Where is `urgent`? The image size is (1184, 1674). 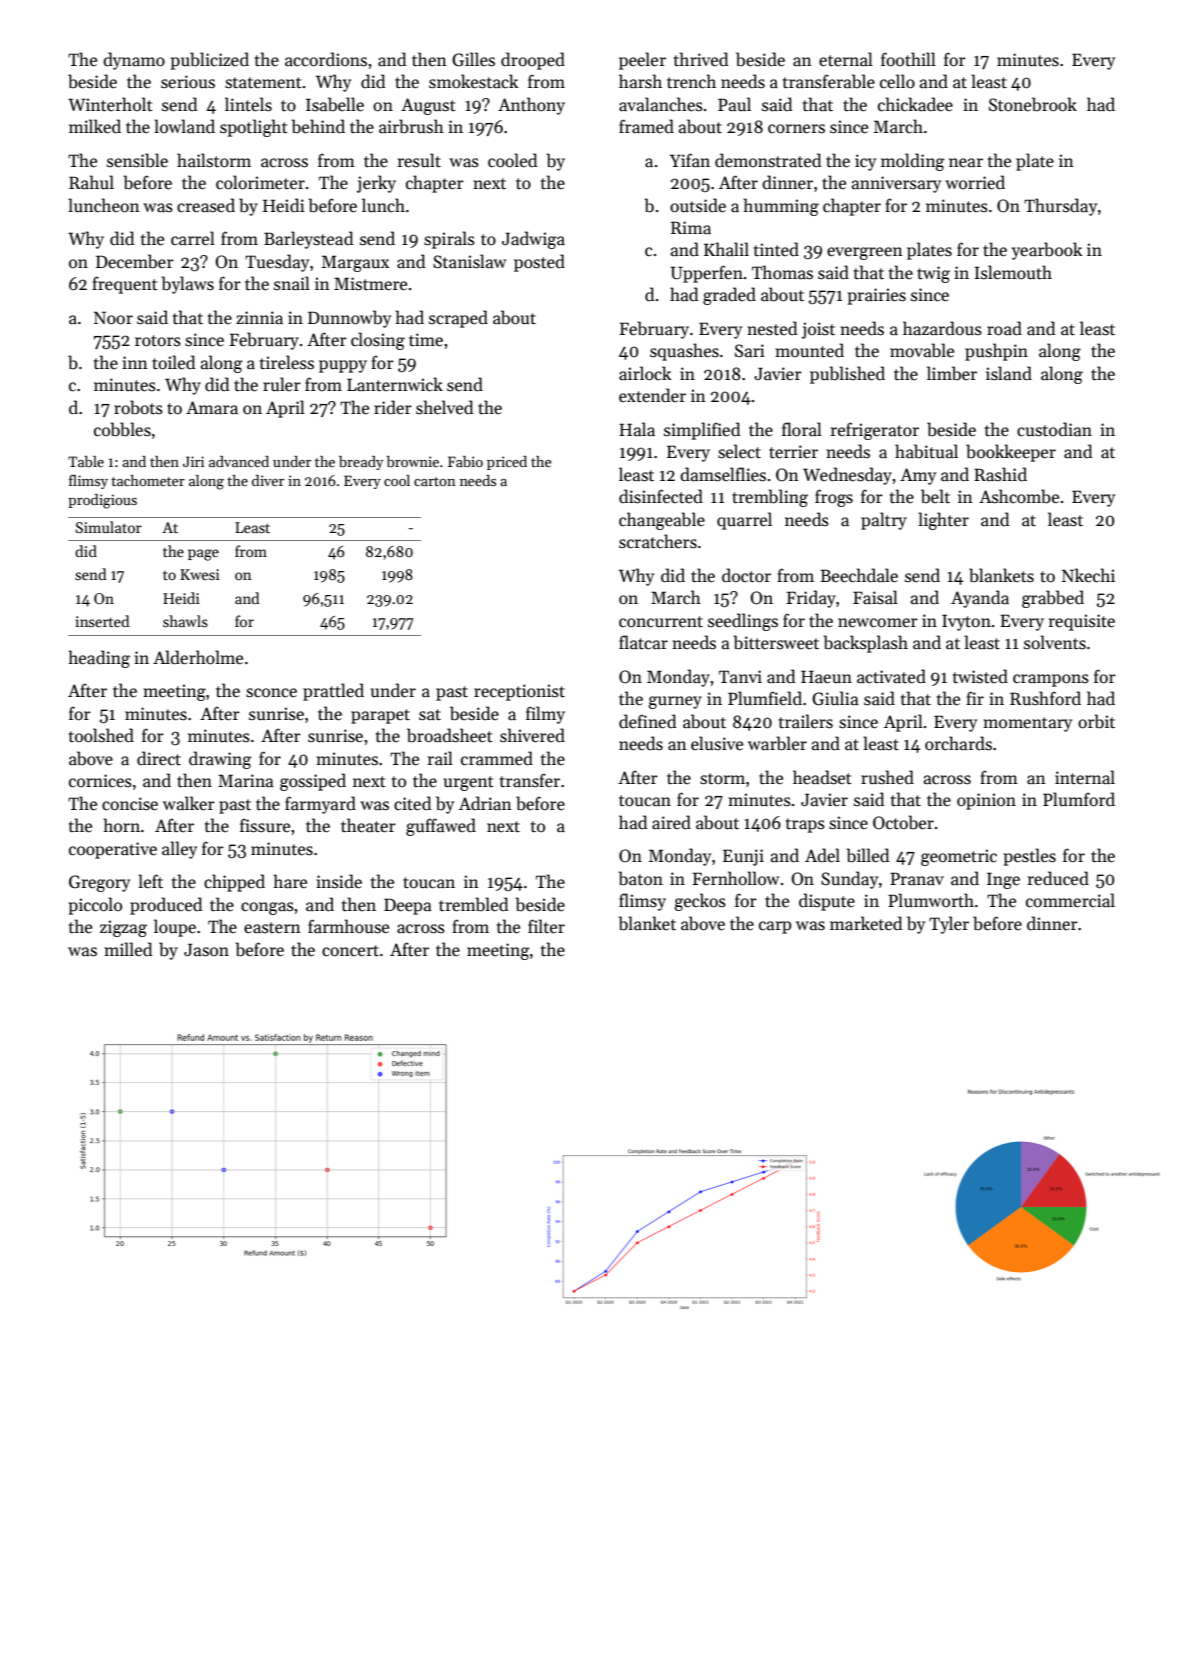 urgent is located at coordinates (469, 783).
